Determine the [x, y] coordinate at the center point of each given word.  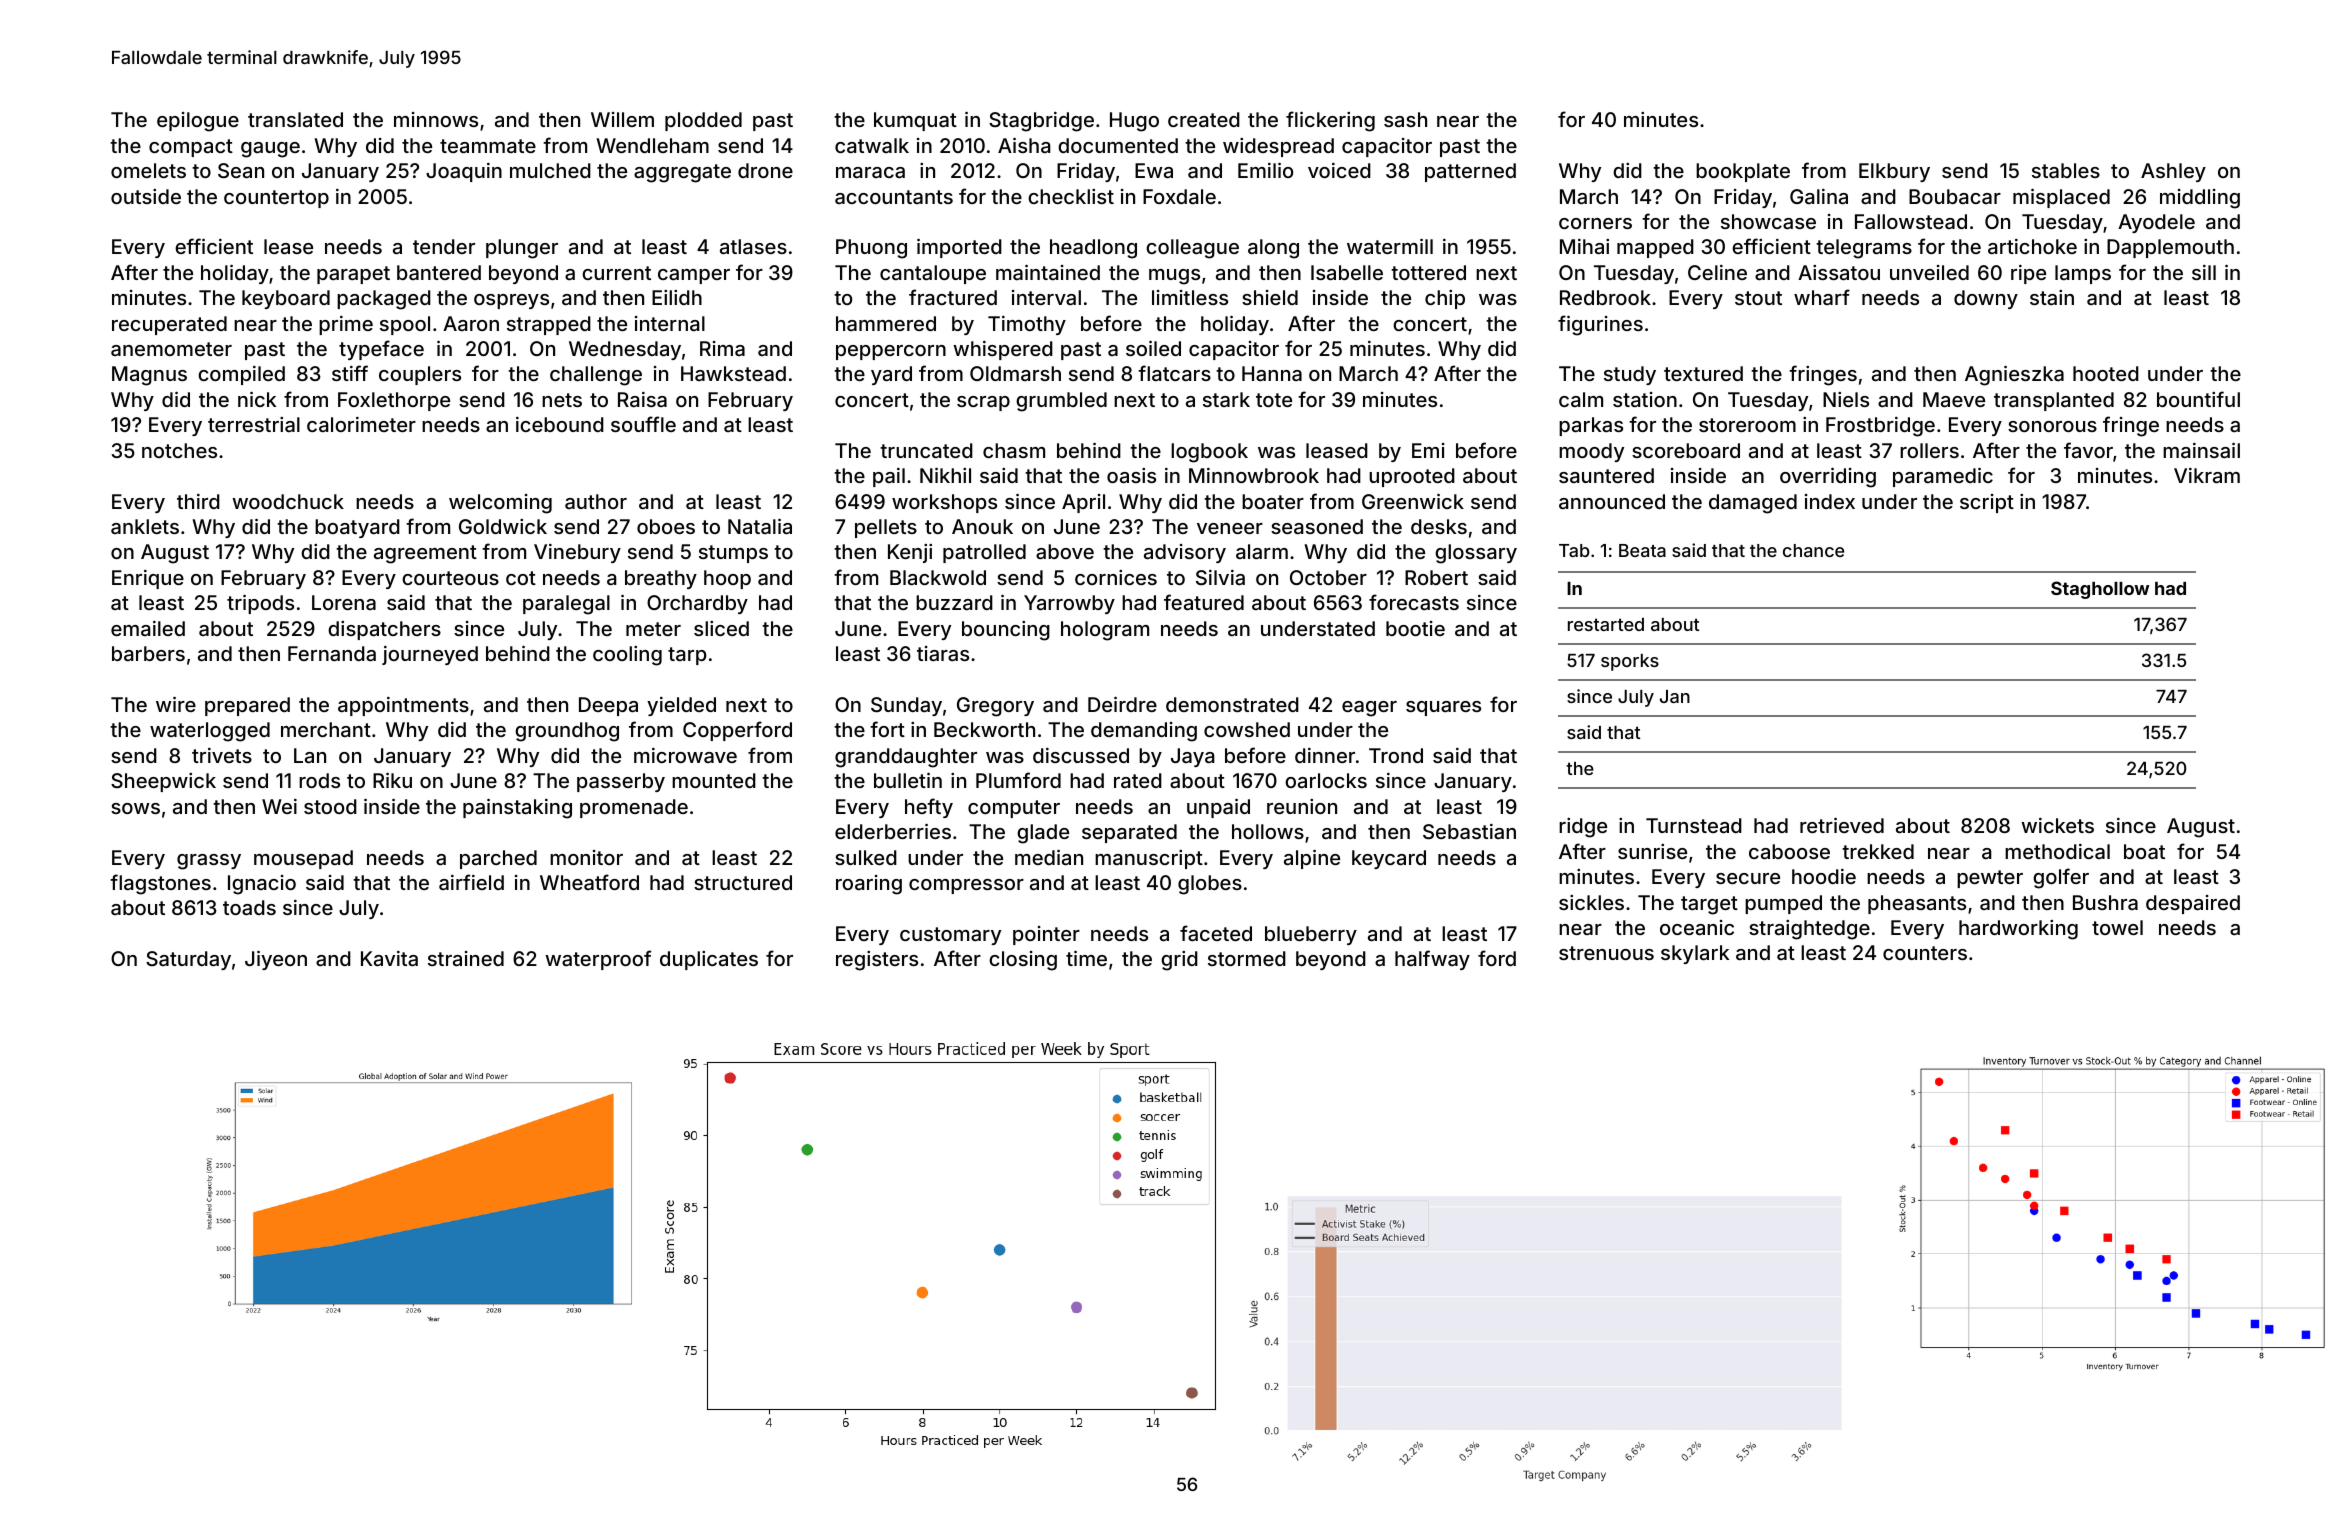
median [1049, 857]
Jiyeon [276, 960]
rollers [1929, 450]
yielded [681, 706]
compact [191, 148]
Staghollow [2100, 590]
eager [1369, 709]
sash [1405, 119]
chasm [1014, 450]
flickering [1330, 121]
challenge [596, 376]
